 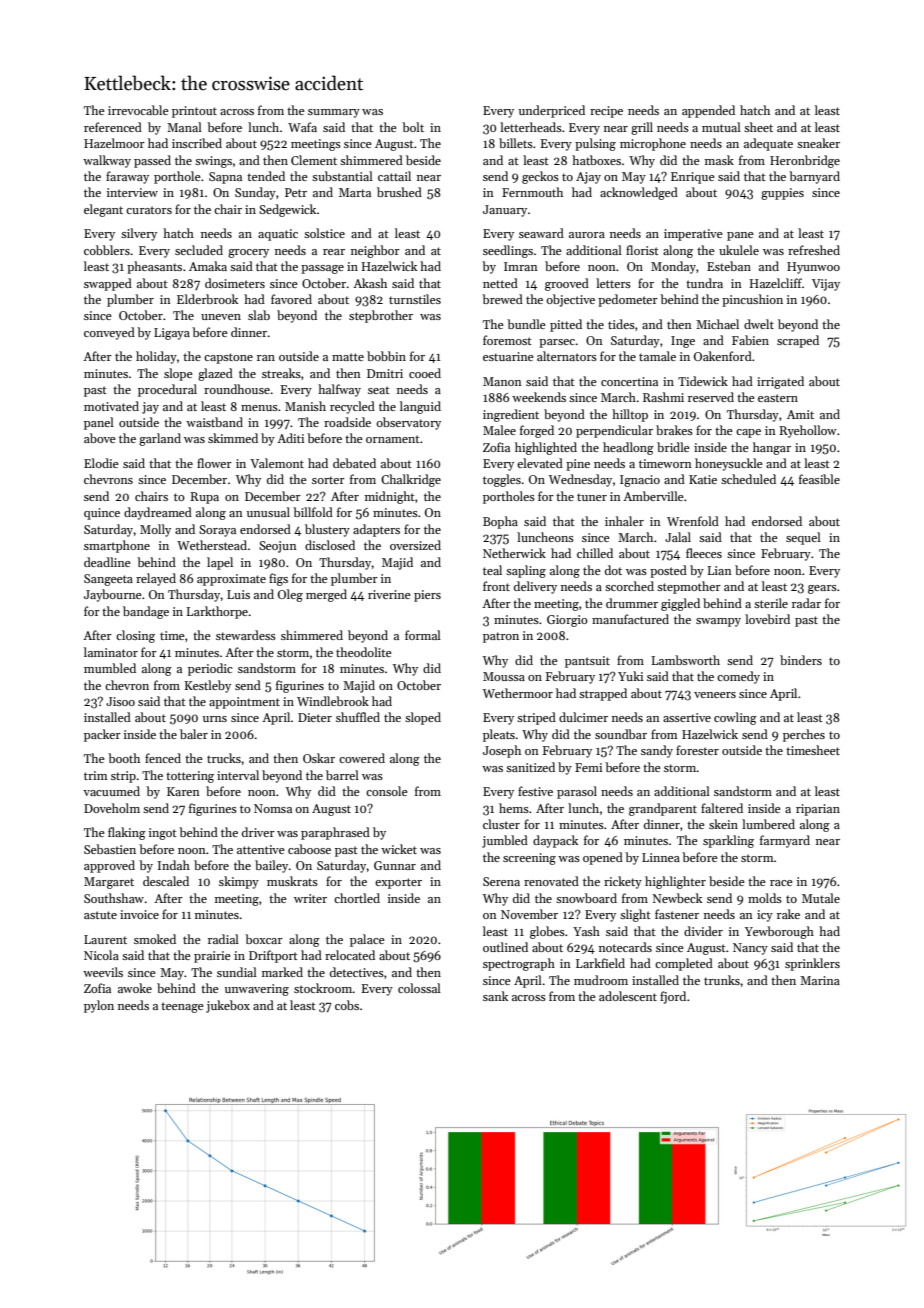 What do you see at coordinates (358, 717) in the image?
I see `shuffled` at bounding box center [358, 717].
